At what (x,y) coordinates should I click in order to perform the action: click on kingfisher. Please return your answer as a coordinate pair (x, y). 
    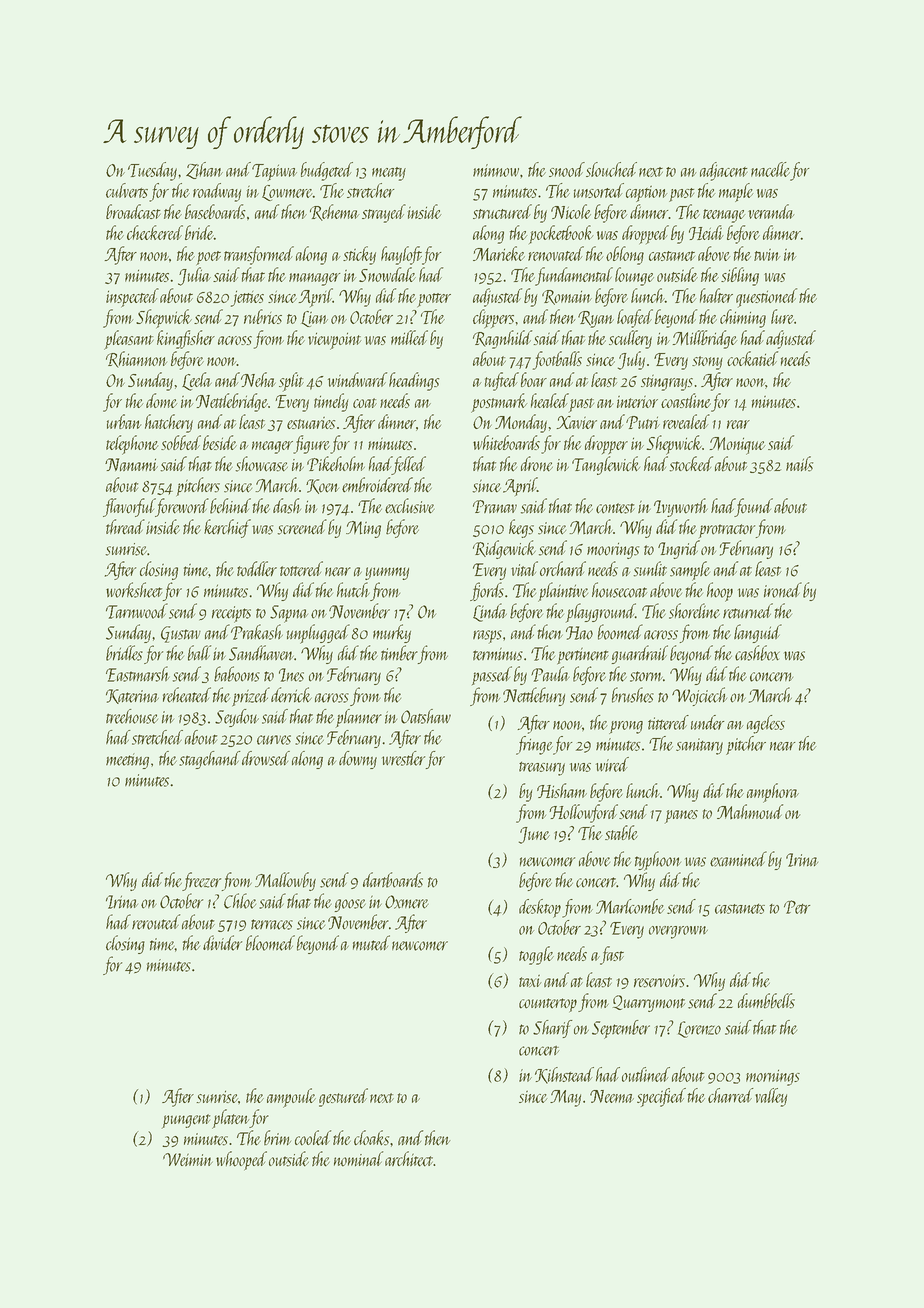
    Looking at the image, I should click on (186, 339).
